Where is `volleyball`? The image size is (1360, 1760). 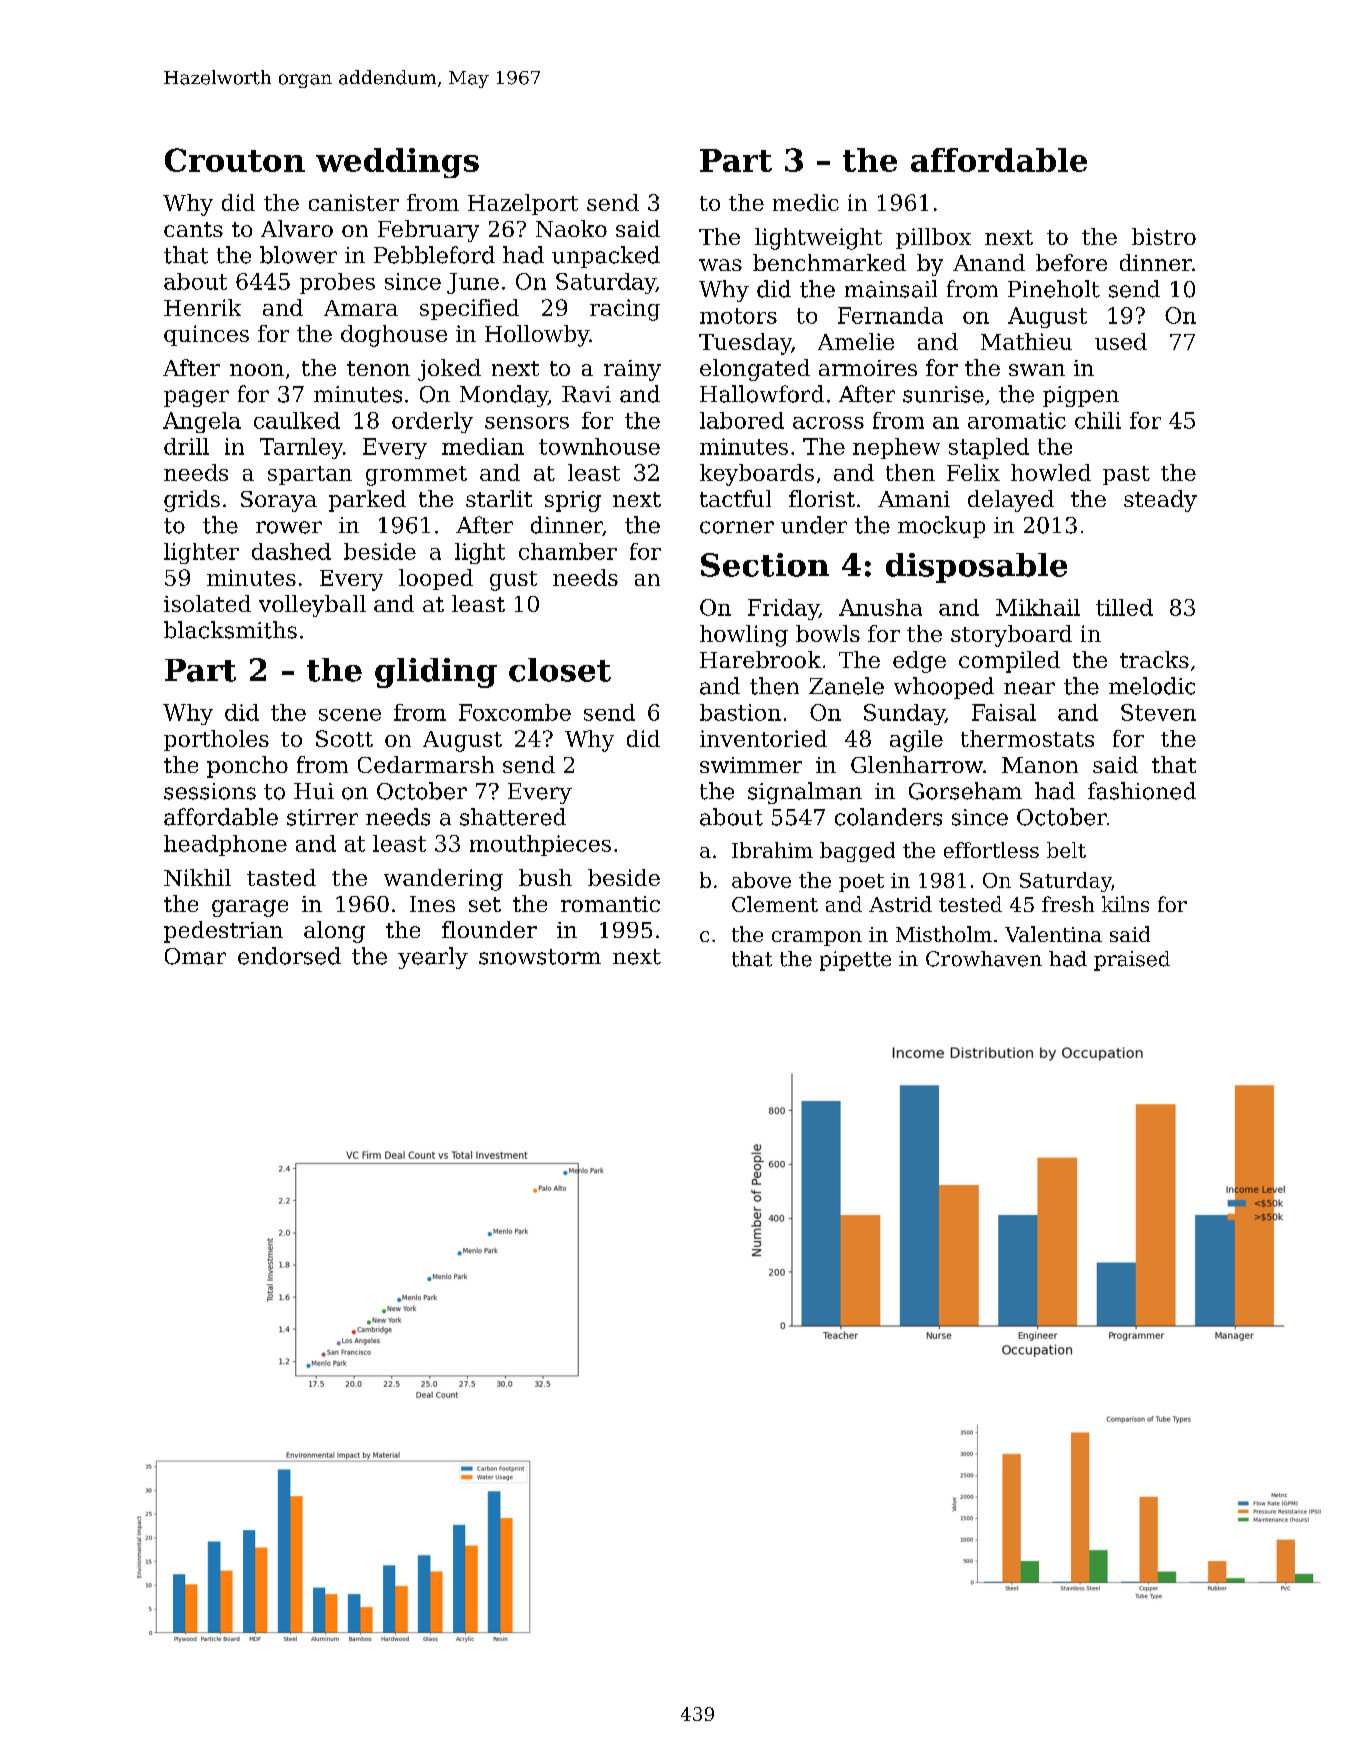 volleyball is located at coordinates (312, 606).
